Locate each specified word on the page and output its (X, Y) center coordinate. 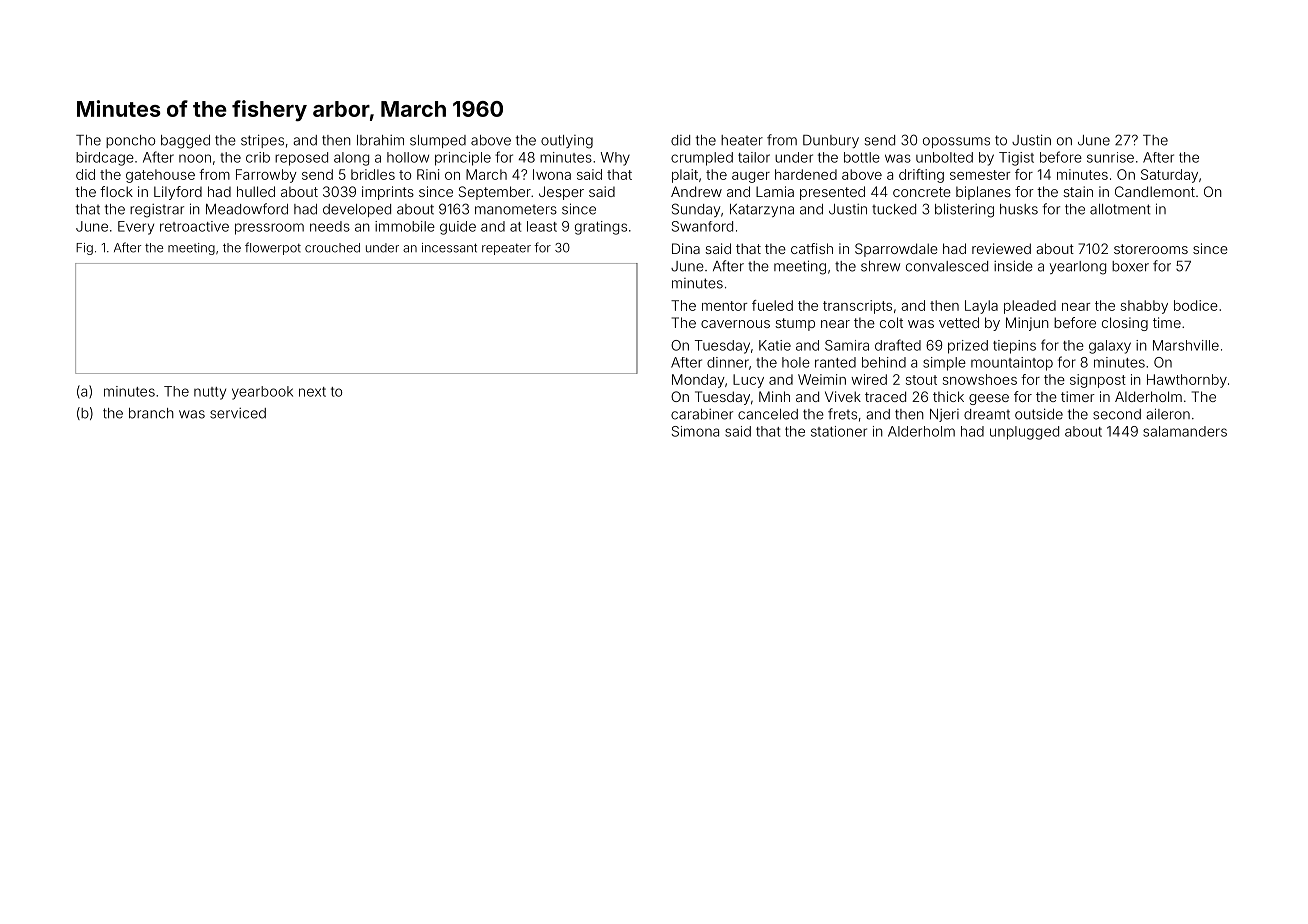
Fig (84, 249)
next (312, 392)
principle (463, 159)
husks (1019, 209)
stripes (262, 141)
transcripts (857, 307)
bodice (1196, 305)
